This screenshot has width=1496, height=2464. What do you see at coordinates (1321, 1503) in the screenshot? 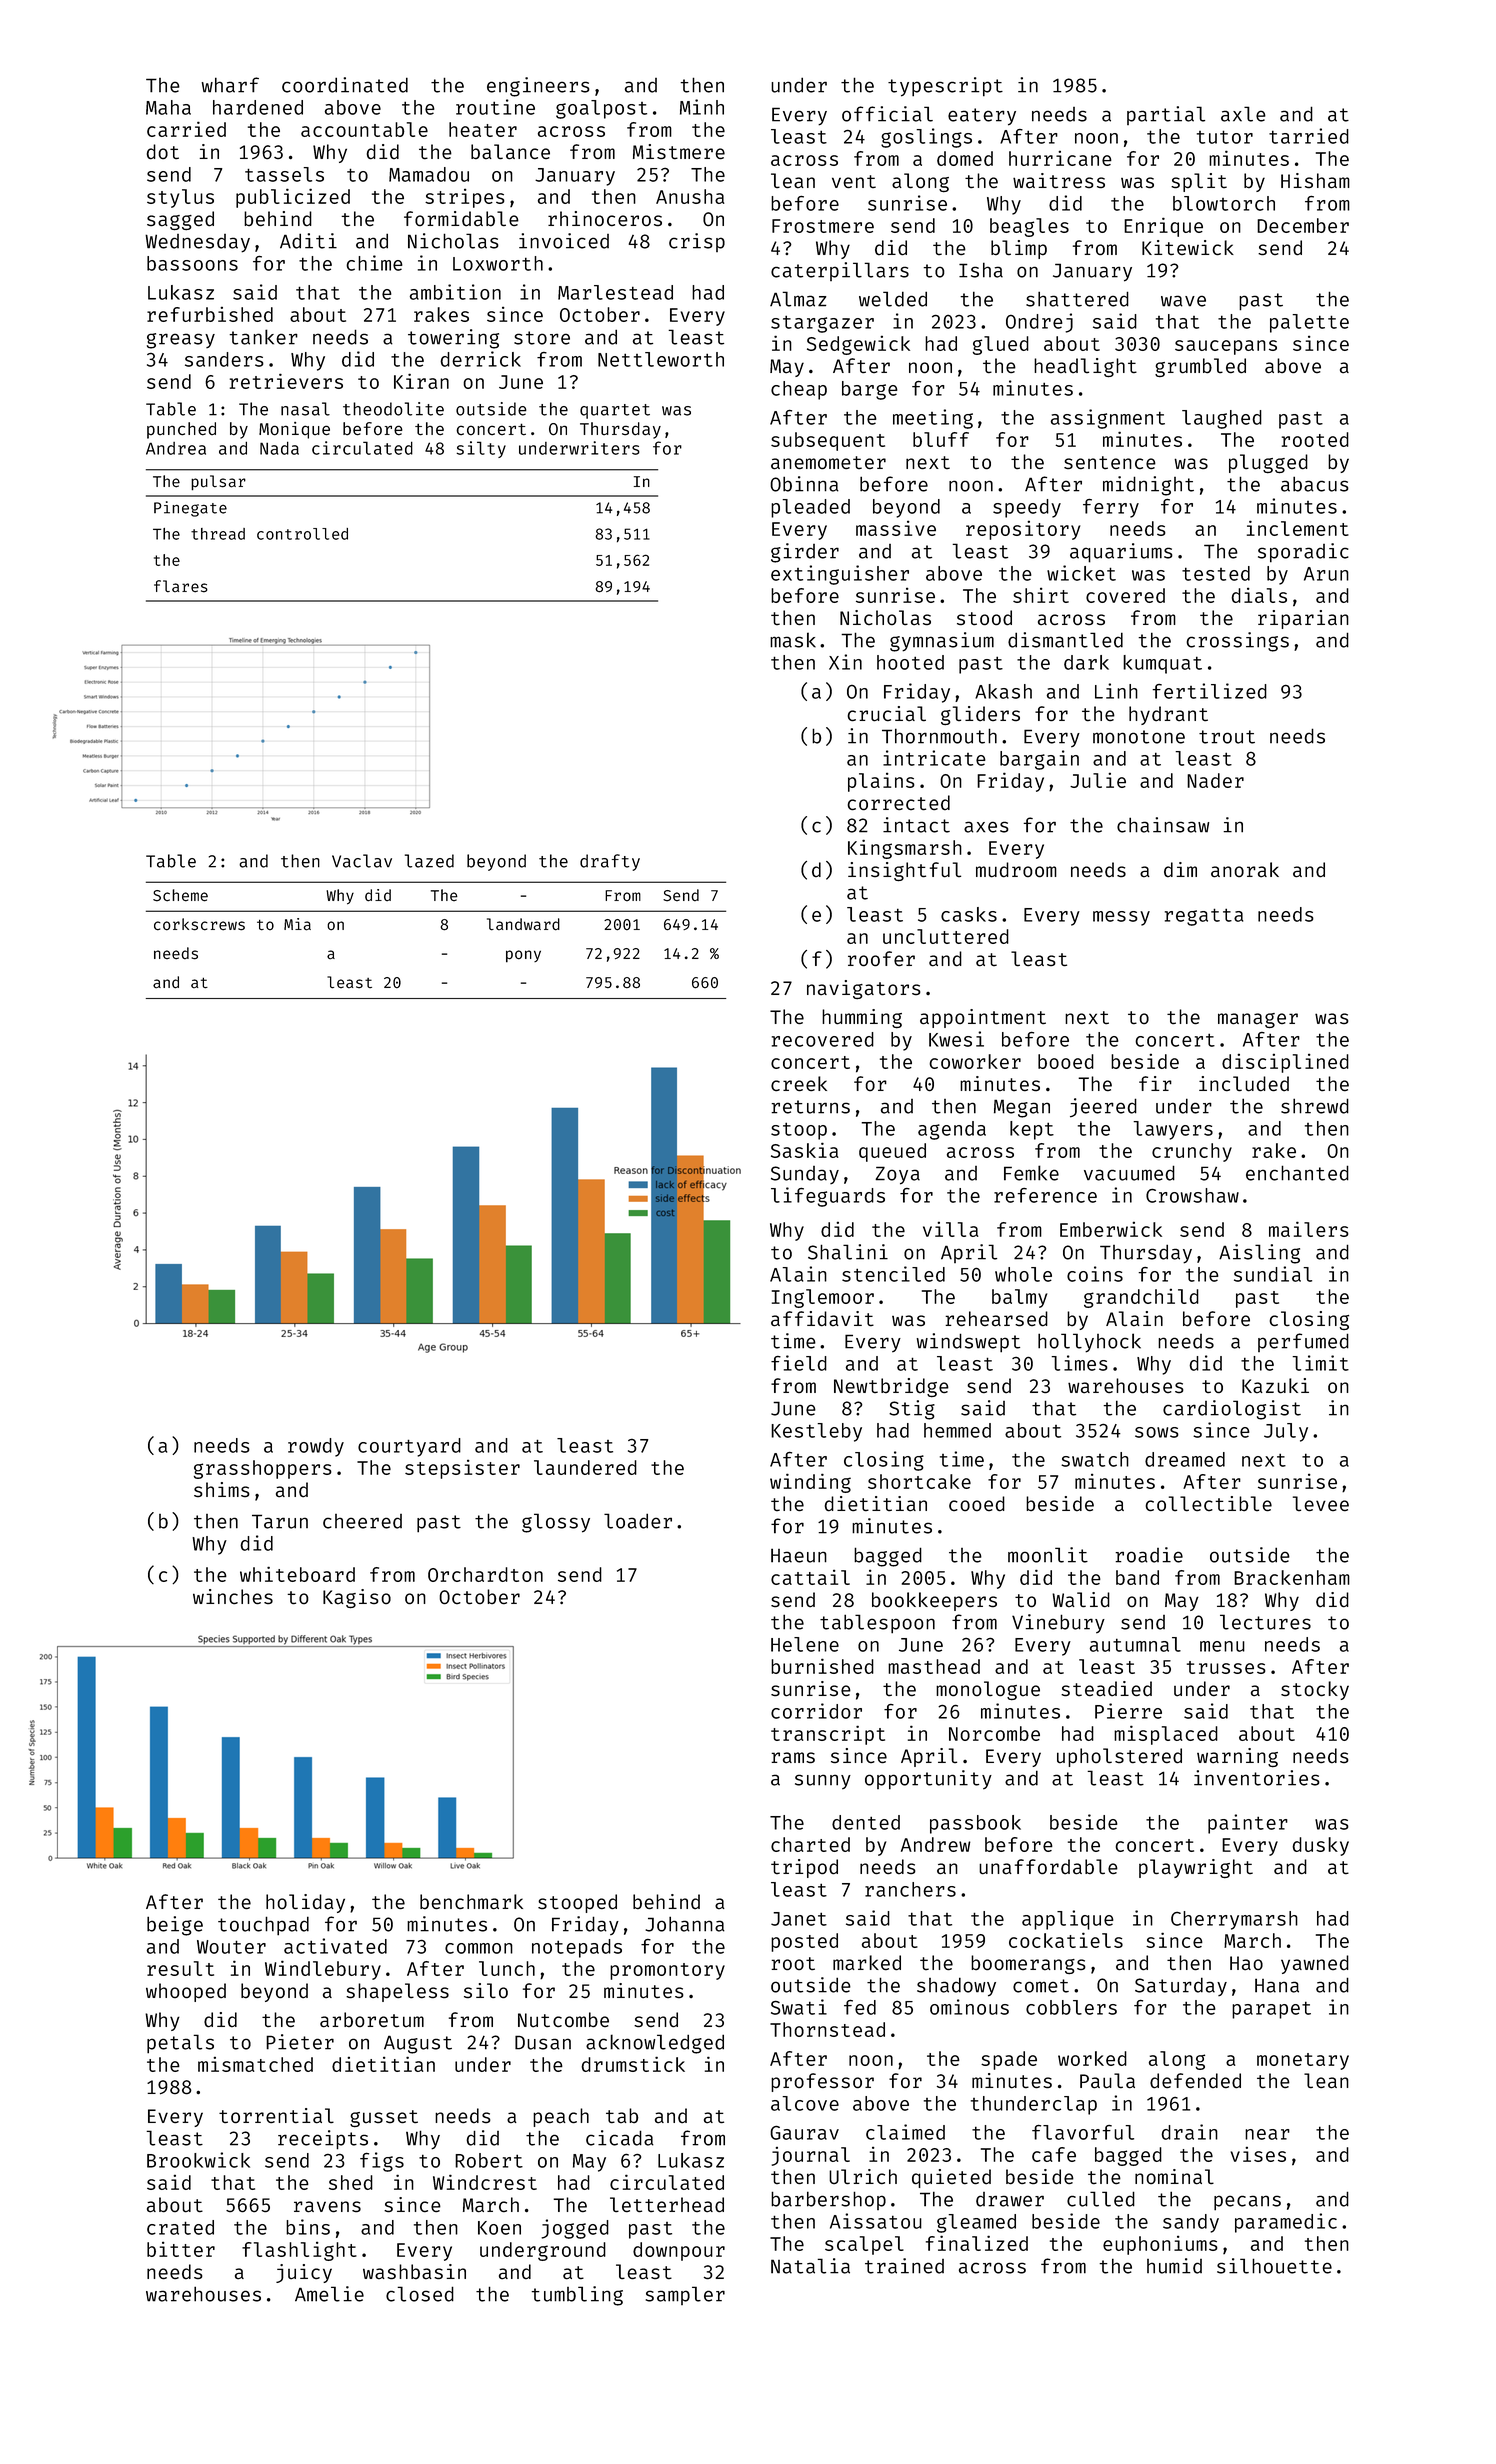
I see `levee` at bounding box center [1321, 1503].
